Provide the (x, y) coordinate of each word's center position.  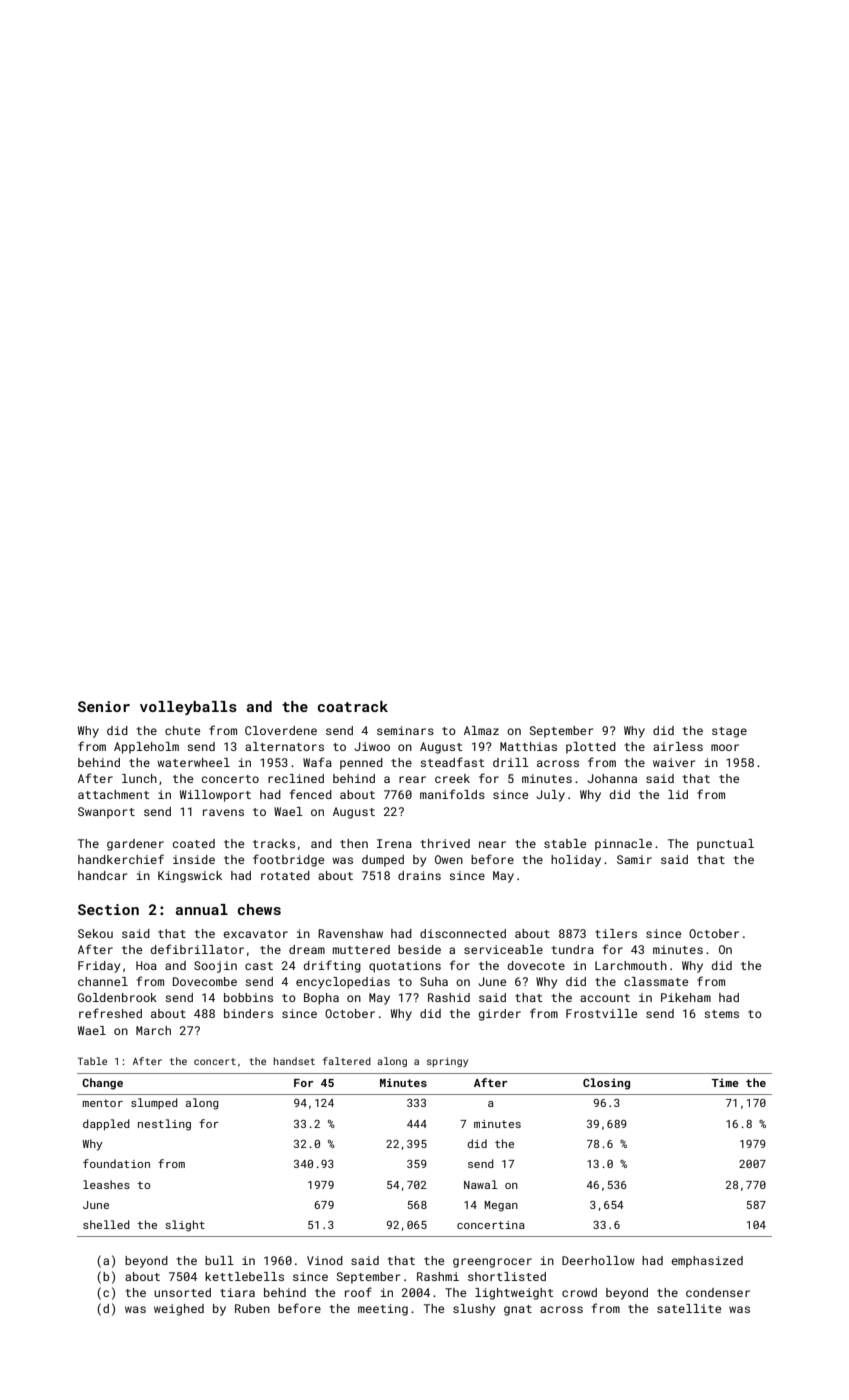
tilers (616, 933)
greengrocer (492, 1263)
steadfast (452, 762)
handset (294, 1061)
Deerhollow (598, 1260)
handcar (102, 875)
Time (725, 1082)
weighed (179, 1310)
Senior (104, 706)
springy (447, 1062)
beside (419, 949)
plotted (591, 748)
